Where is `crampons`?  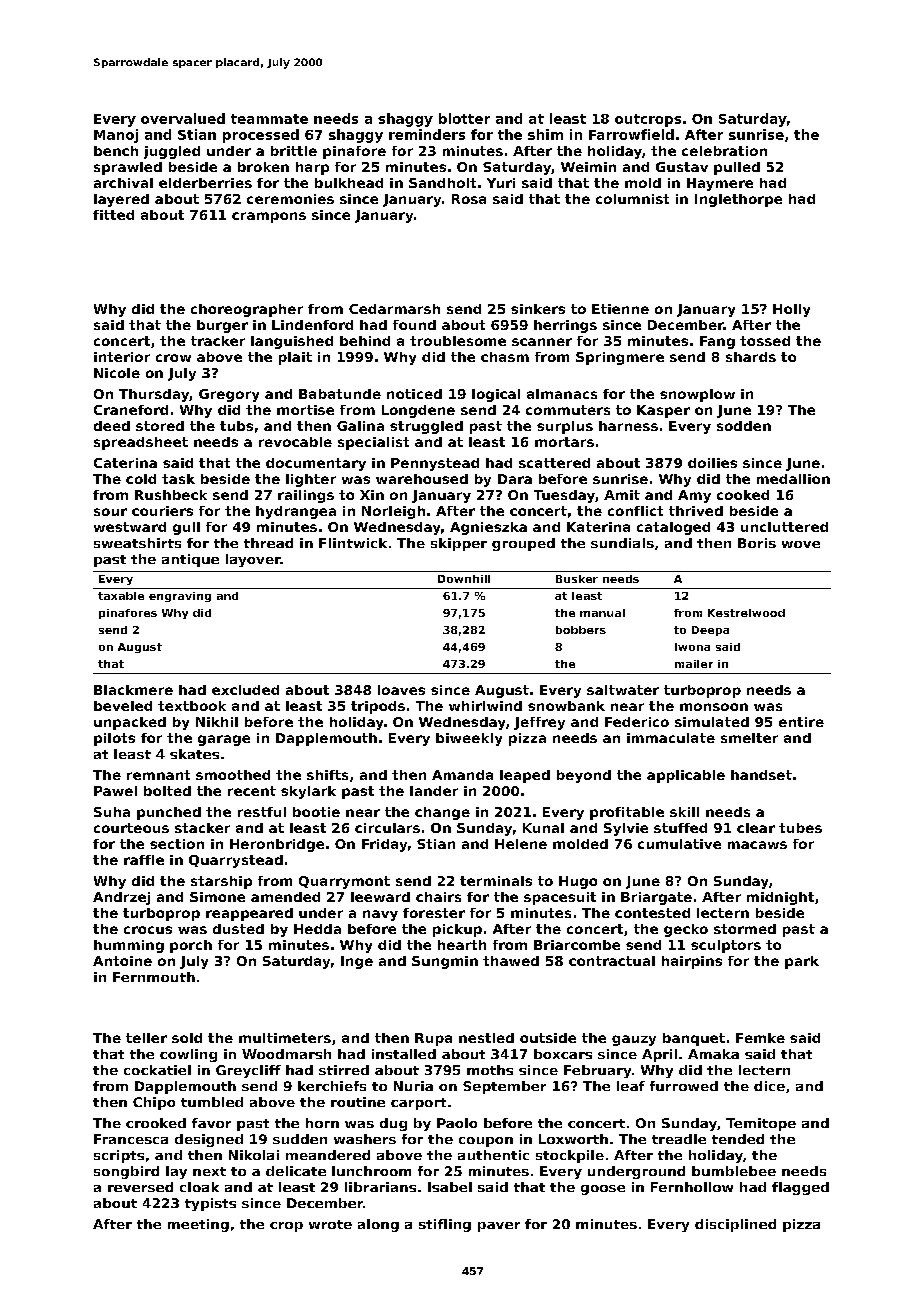 crampons is located at coordinates (269, 217).
